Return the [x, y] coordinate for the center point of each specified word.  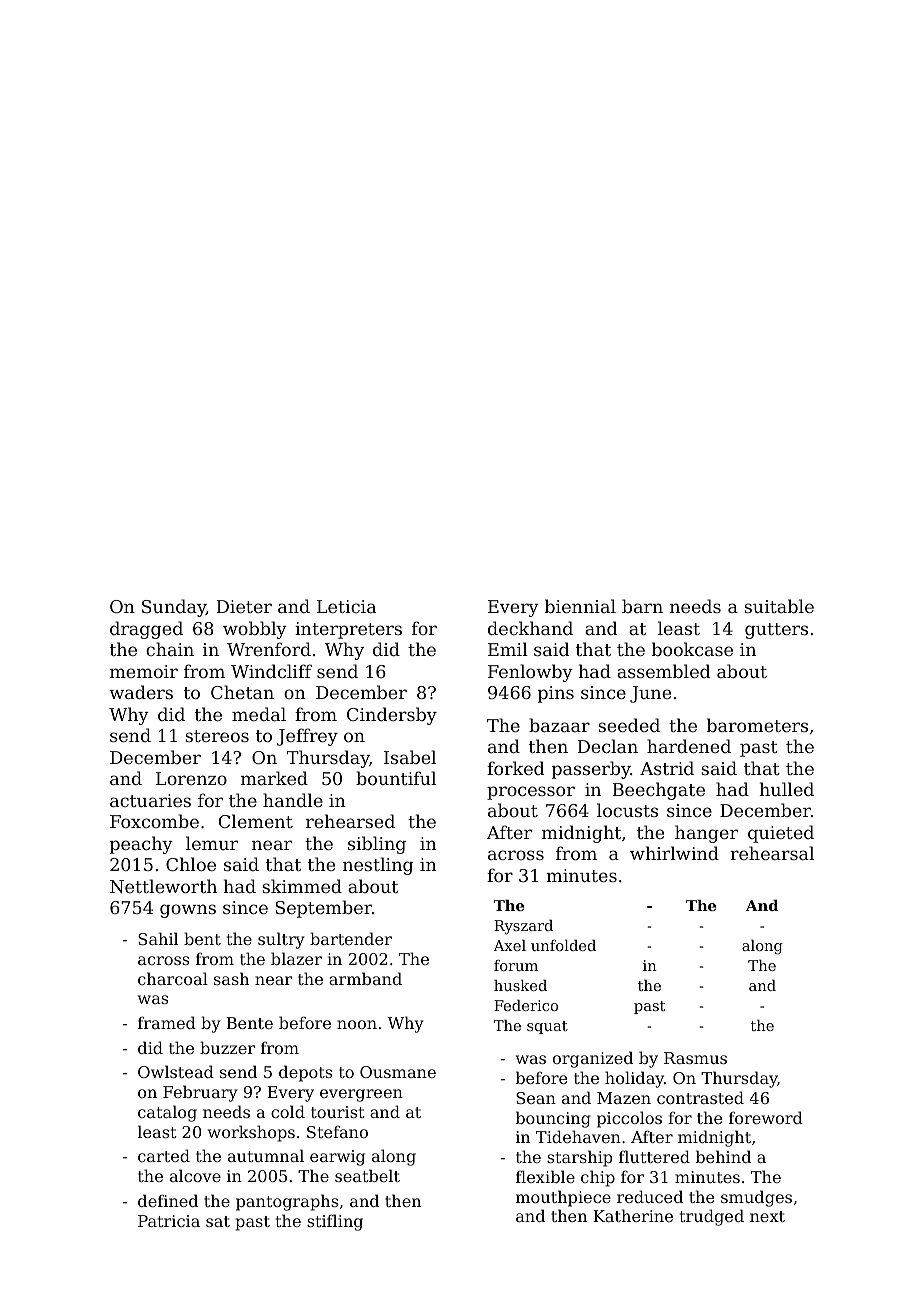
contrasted [700, 1097]
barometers [757, 725]
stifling [335, 1222]
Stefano [337, 1131]
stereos [217, 736]
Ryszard [523, 927]
